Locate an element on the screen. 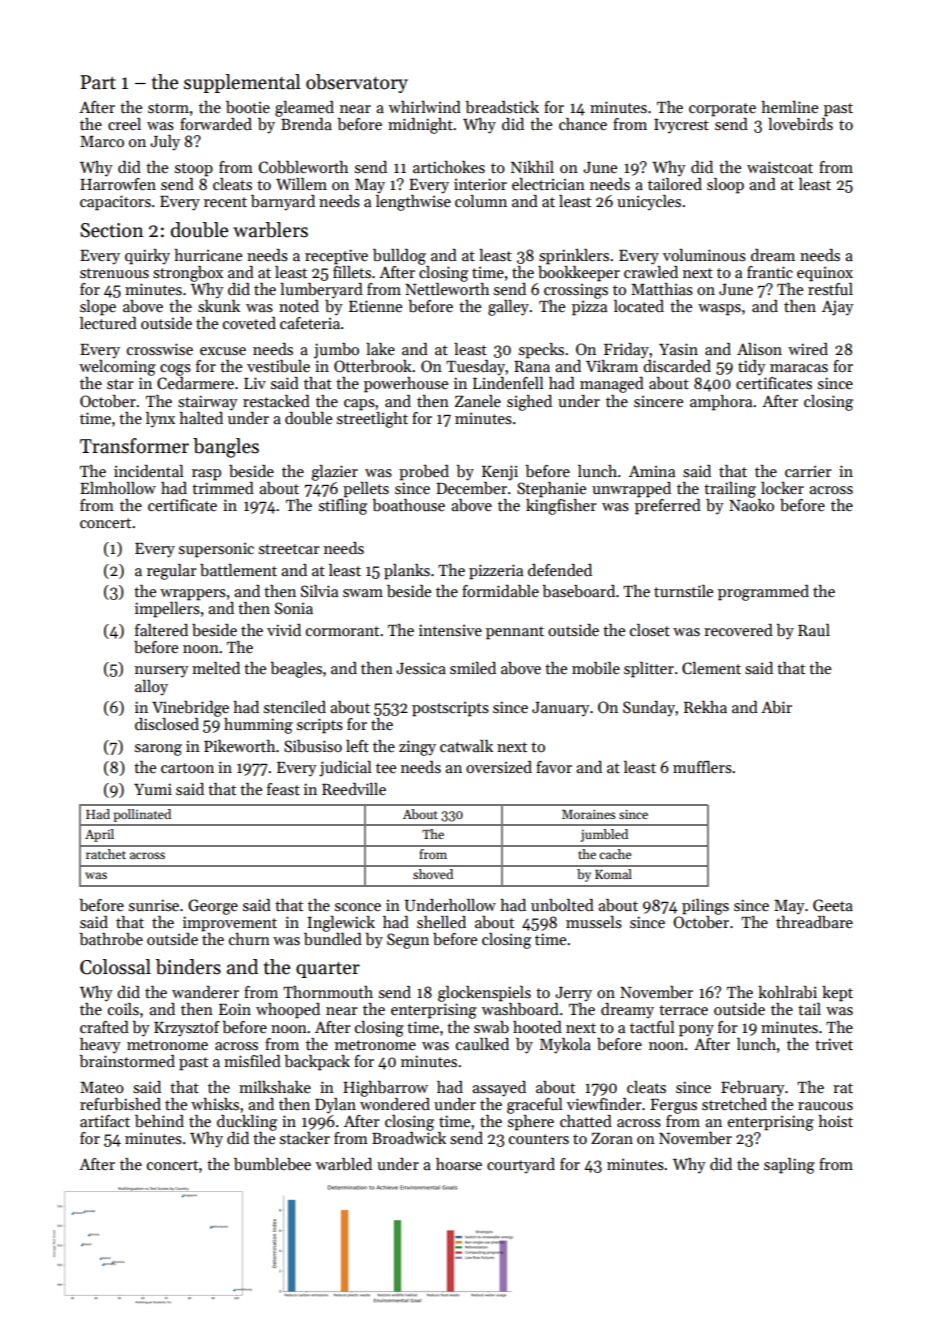 This screenshot has height=1325, width=933. Krzysztof is located at coordinates (187, 1029).
